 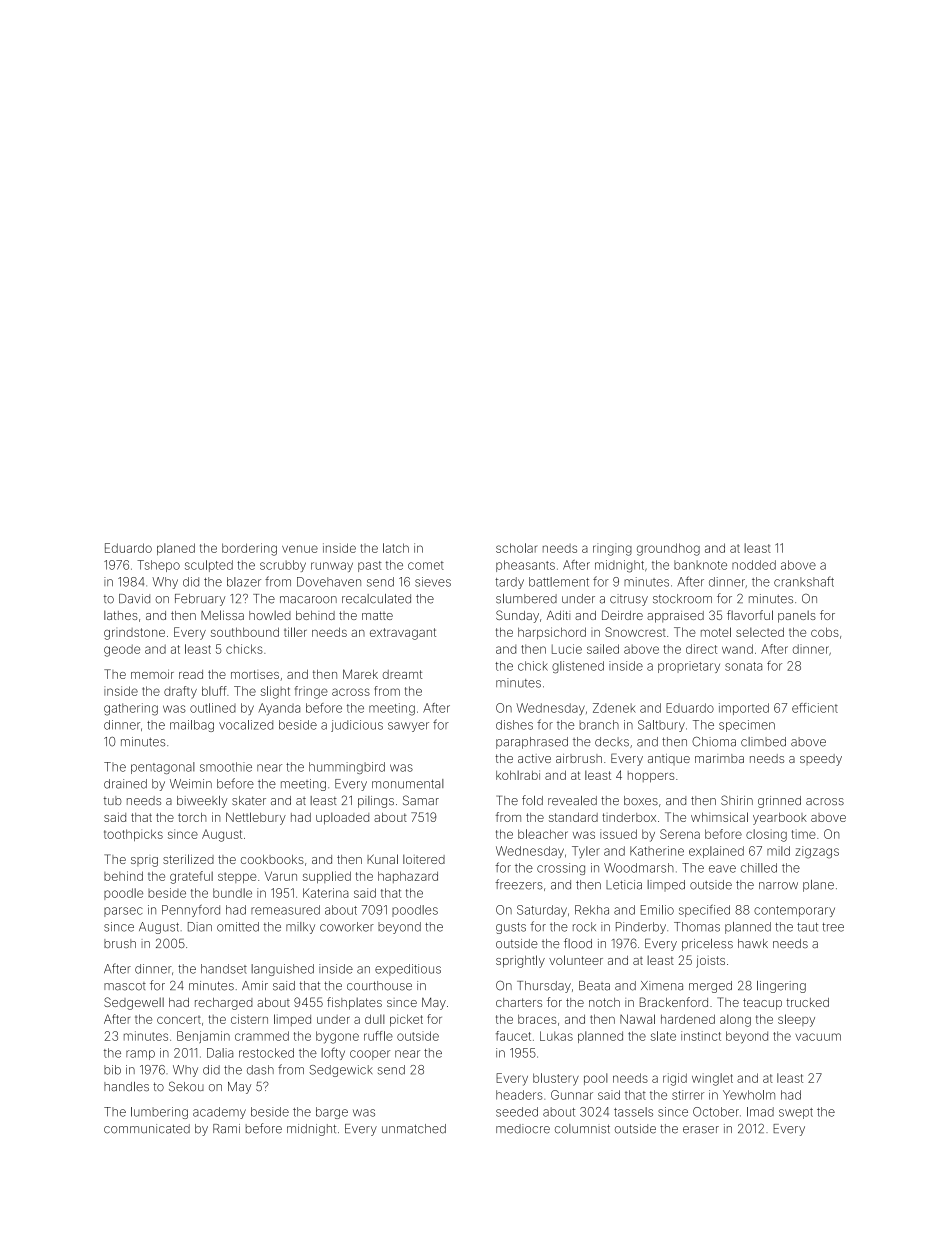 What do you see at coordinates (804, 834) in the image?
I see `time` at bounding box center [804, 834].
